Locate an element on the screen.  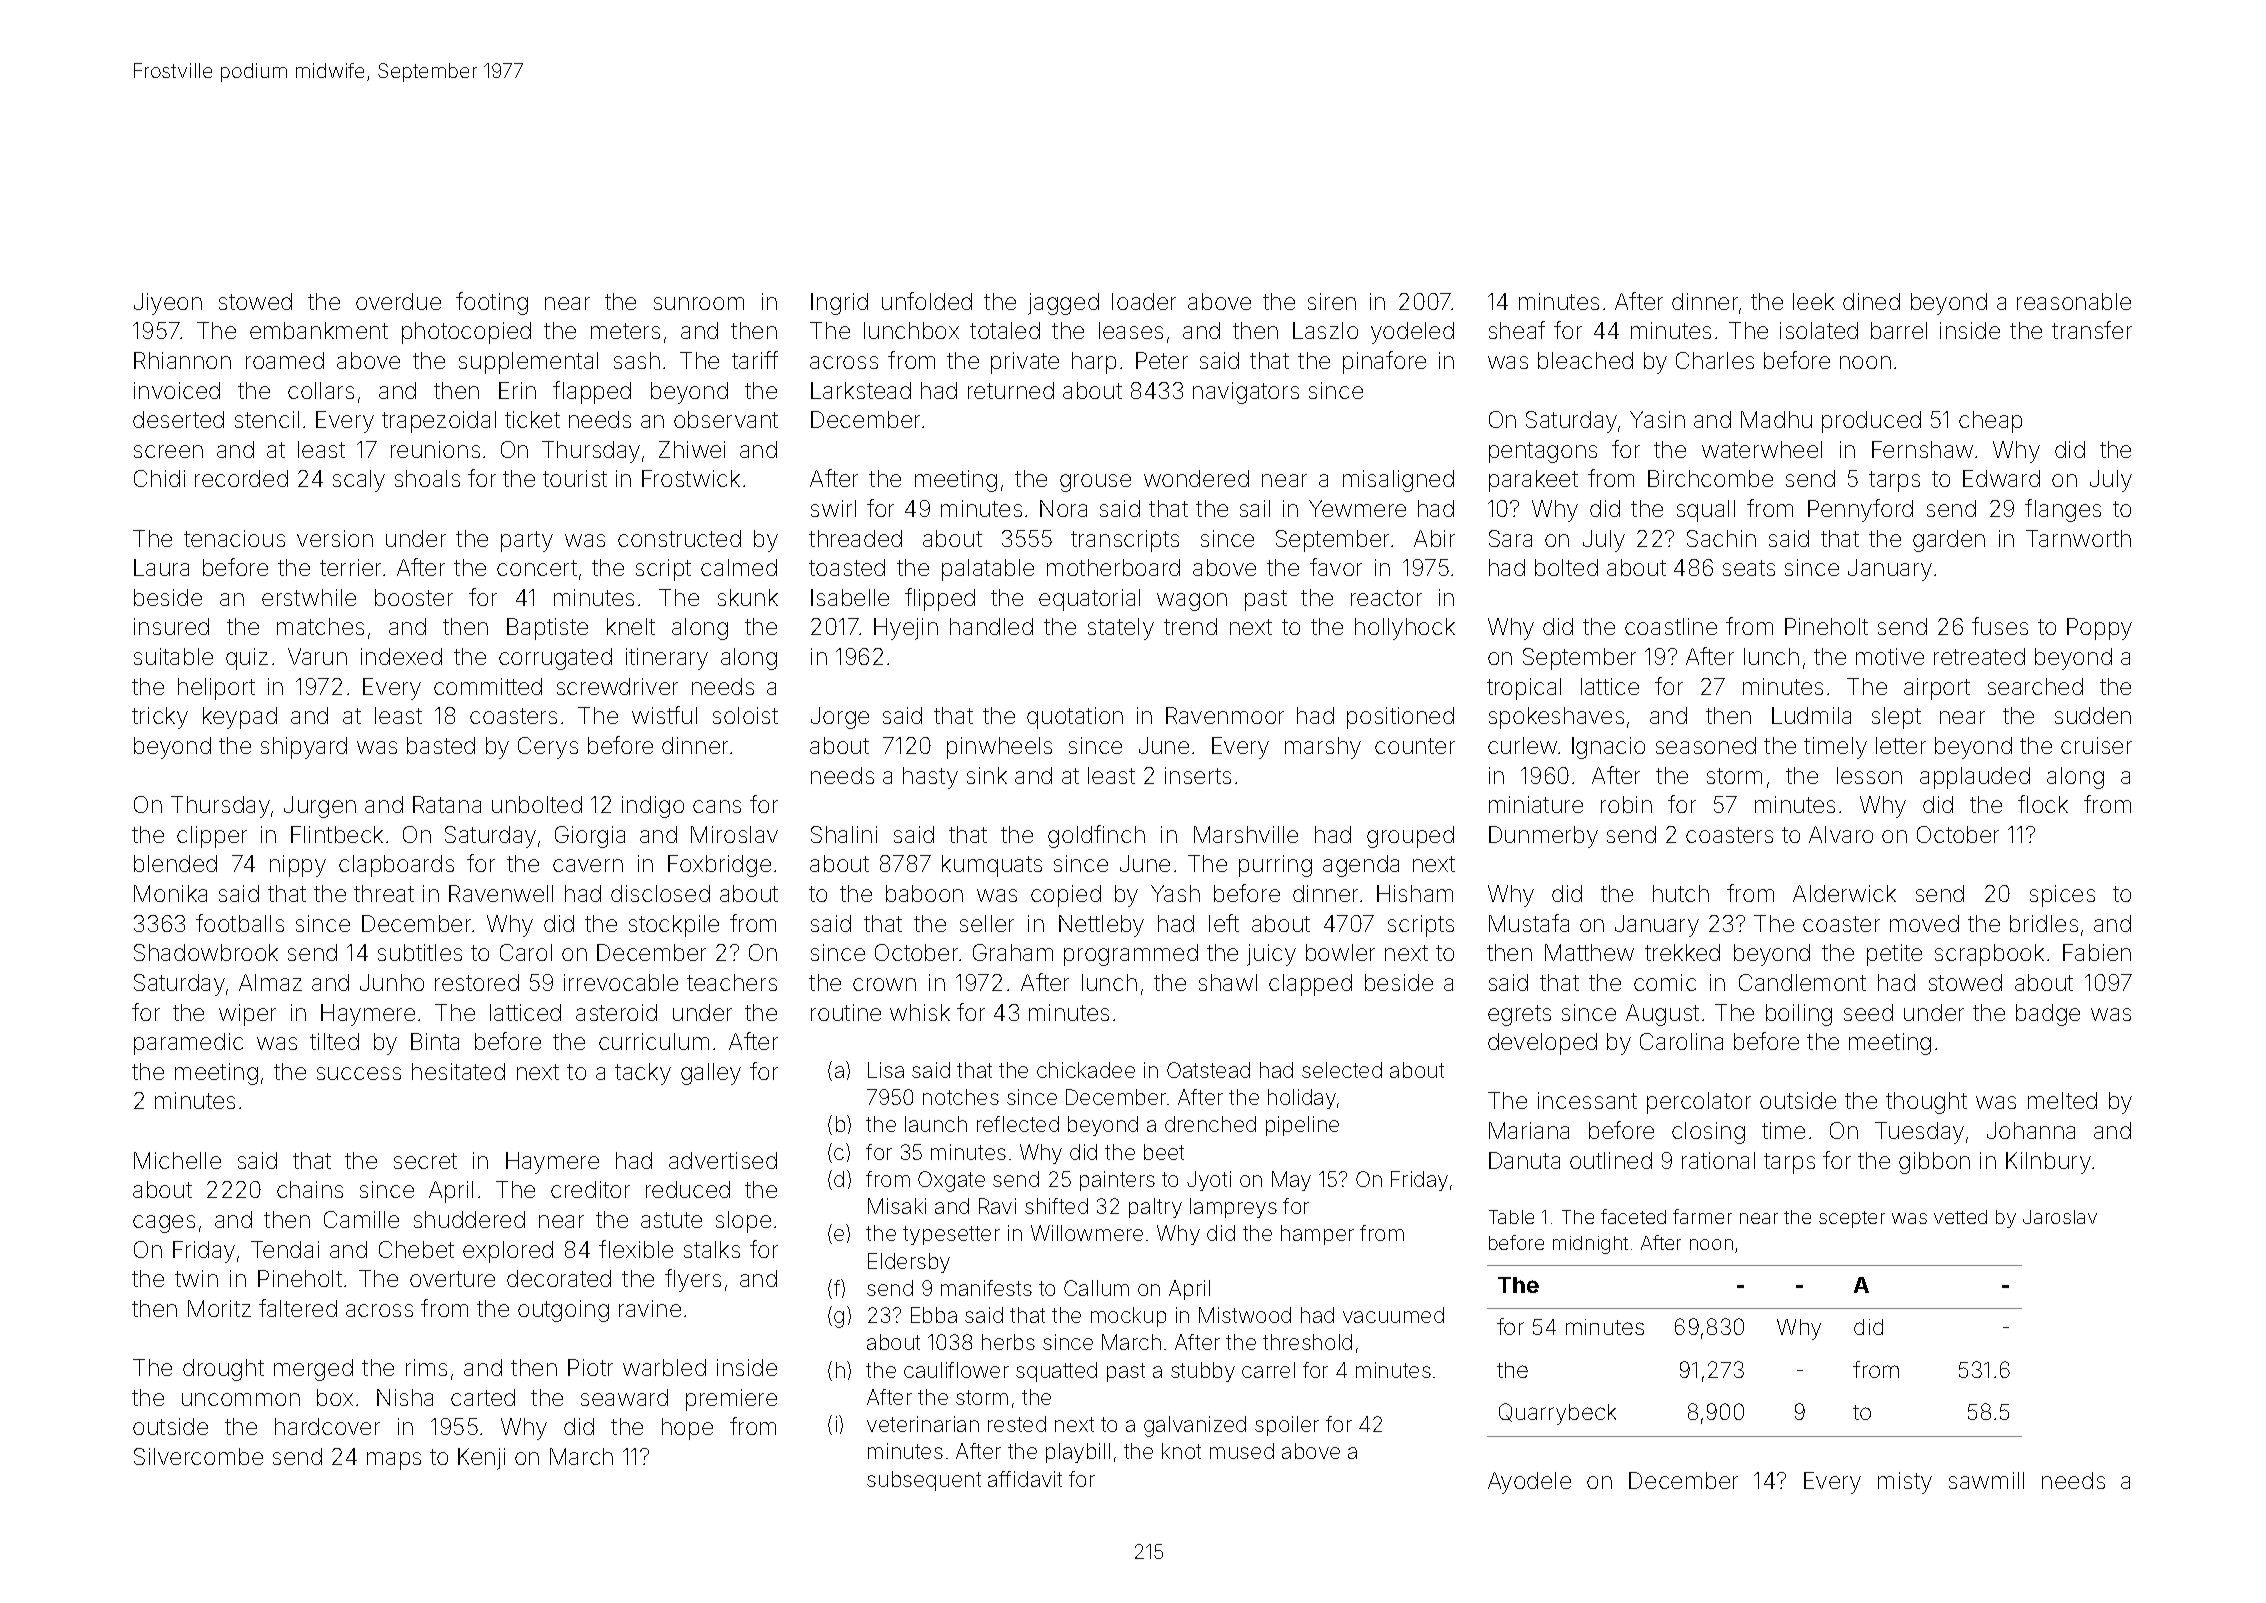
bowler is located at coordinates (1340, 952).
